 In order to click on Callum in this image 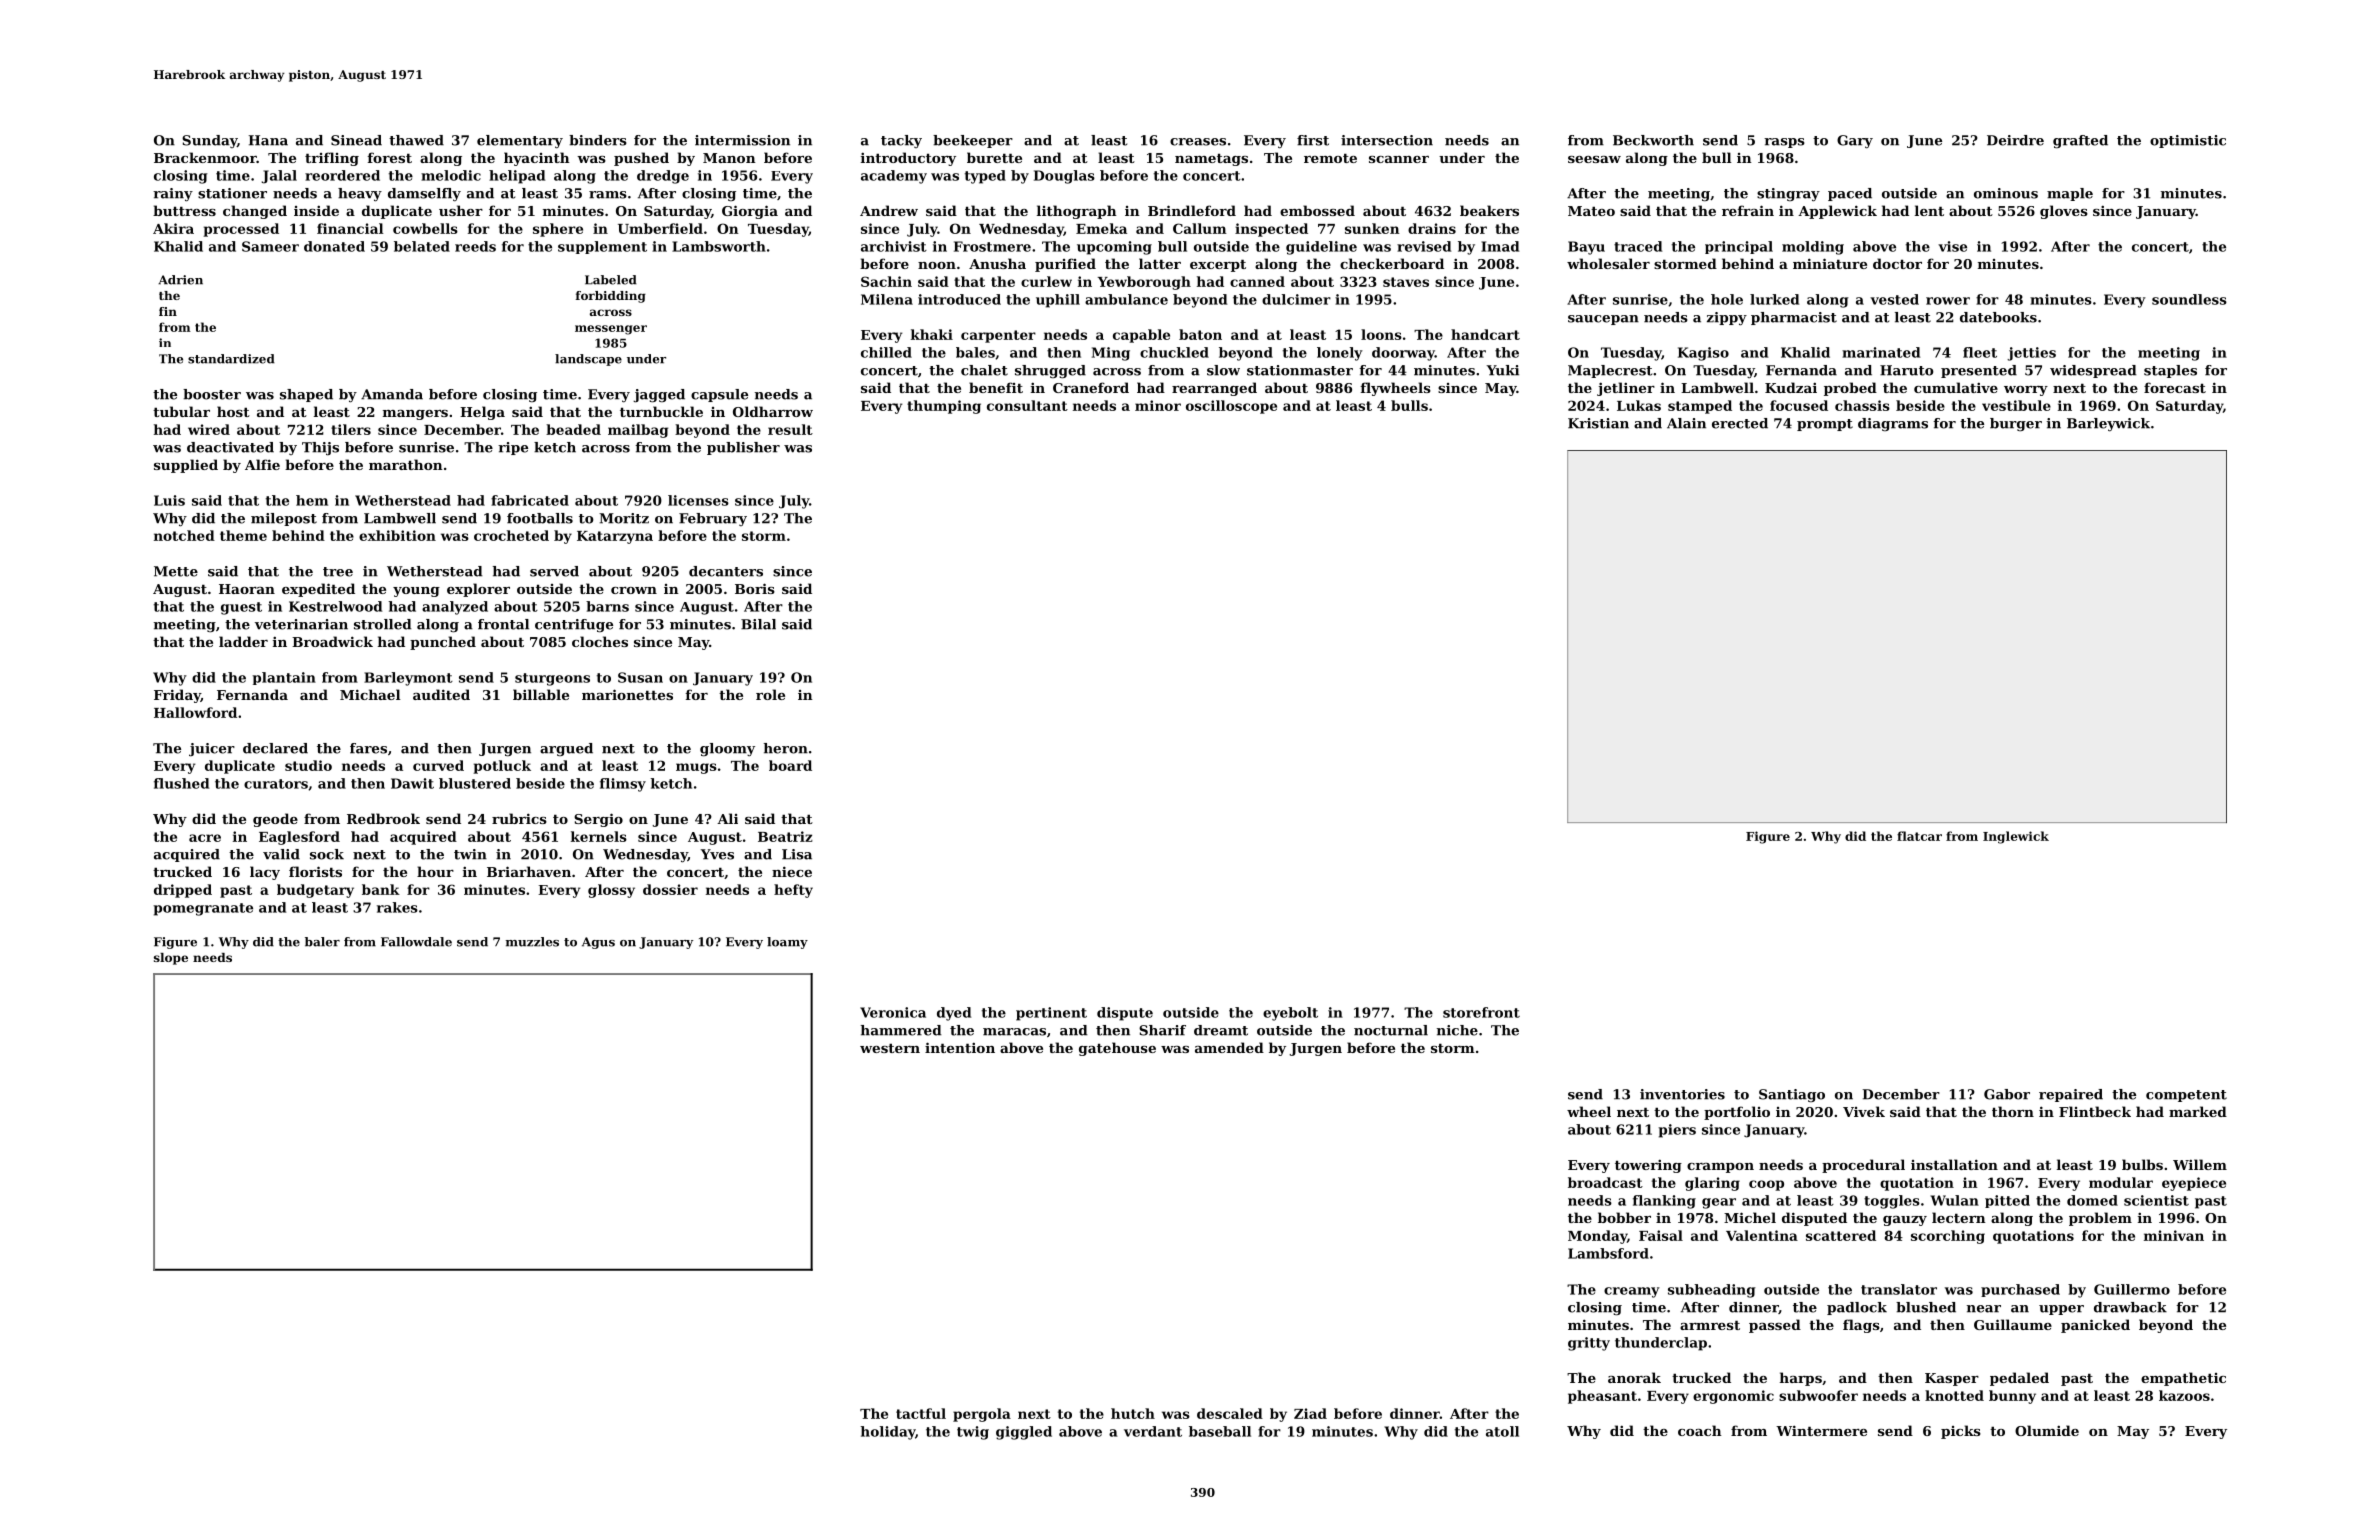, I will do `click(1200, 228)`.
